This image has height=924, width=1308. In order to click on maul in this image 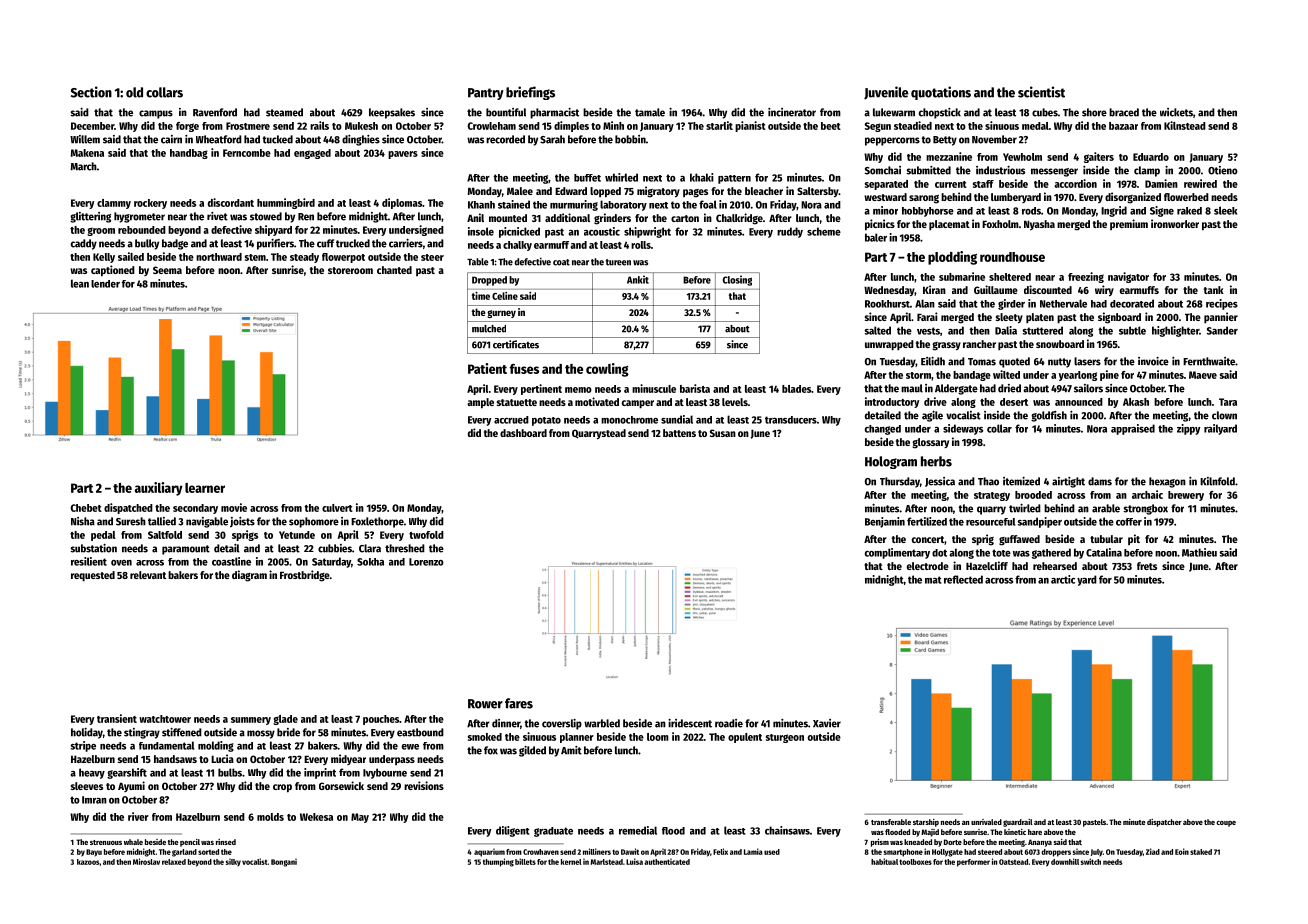, I will do `click(912, 388)`.
